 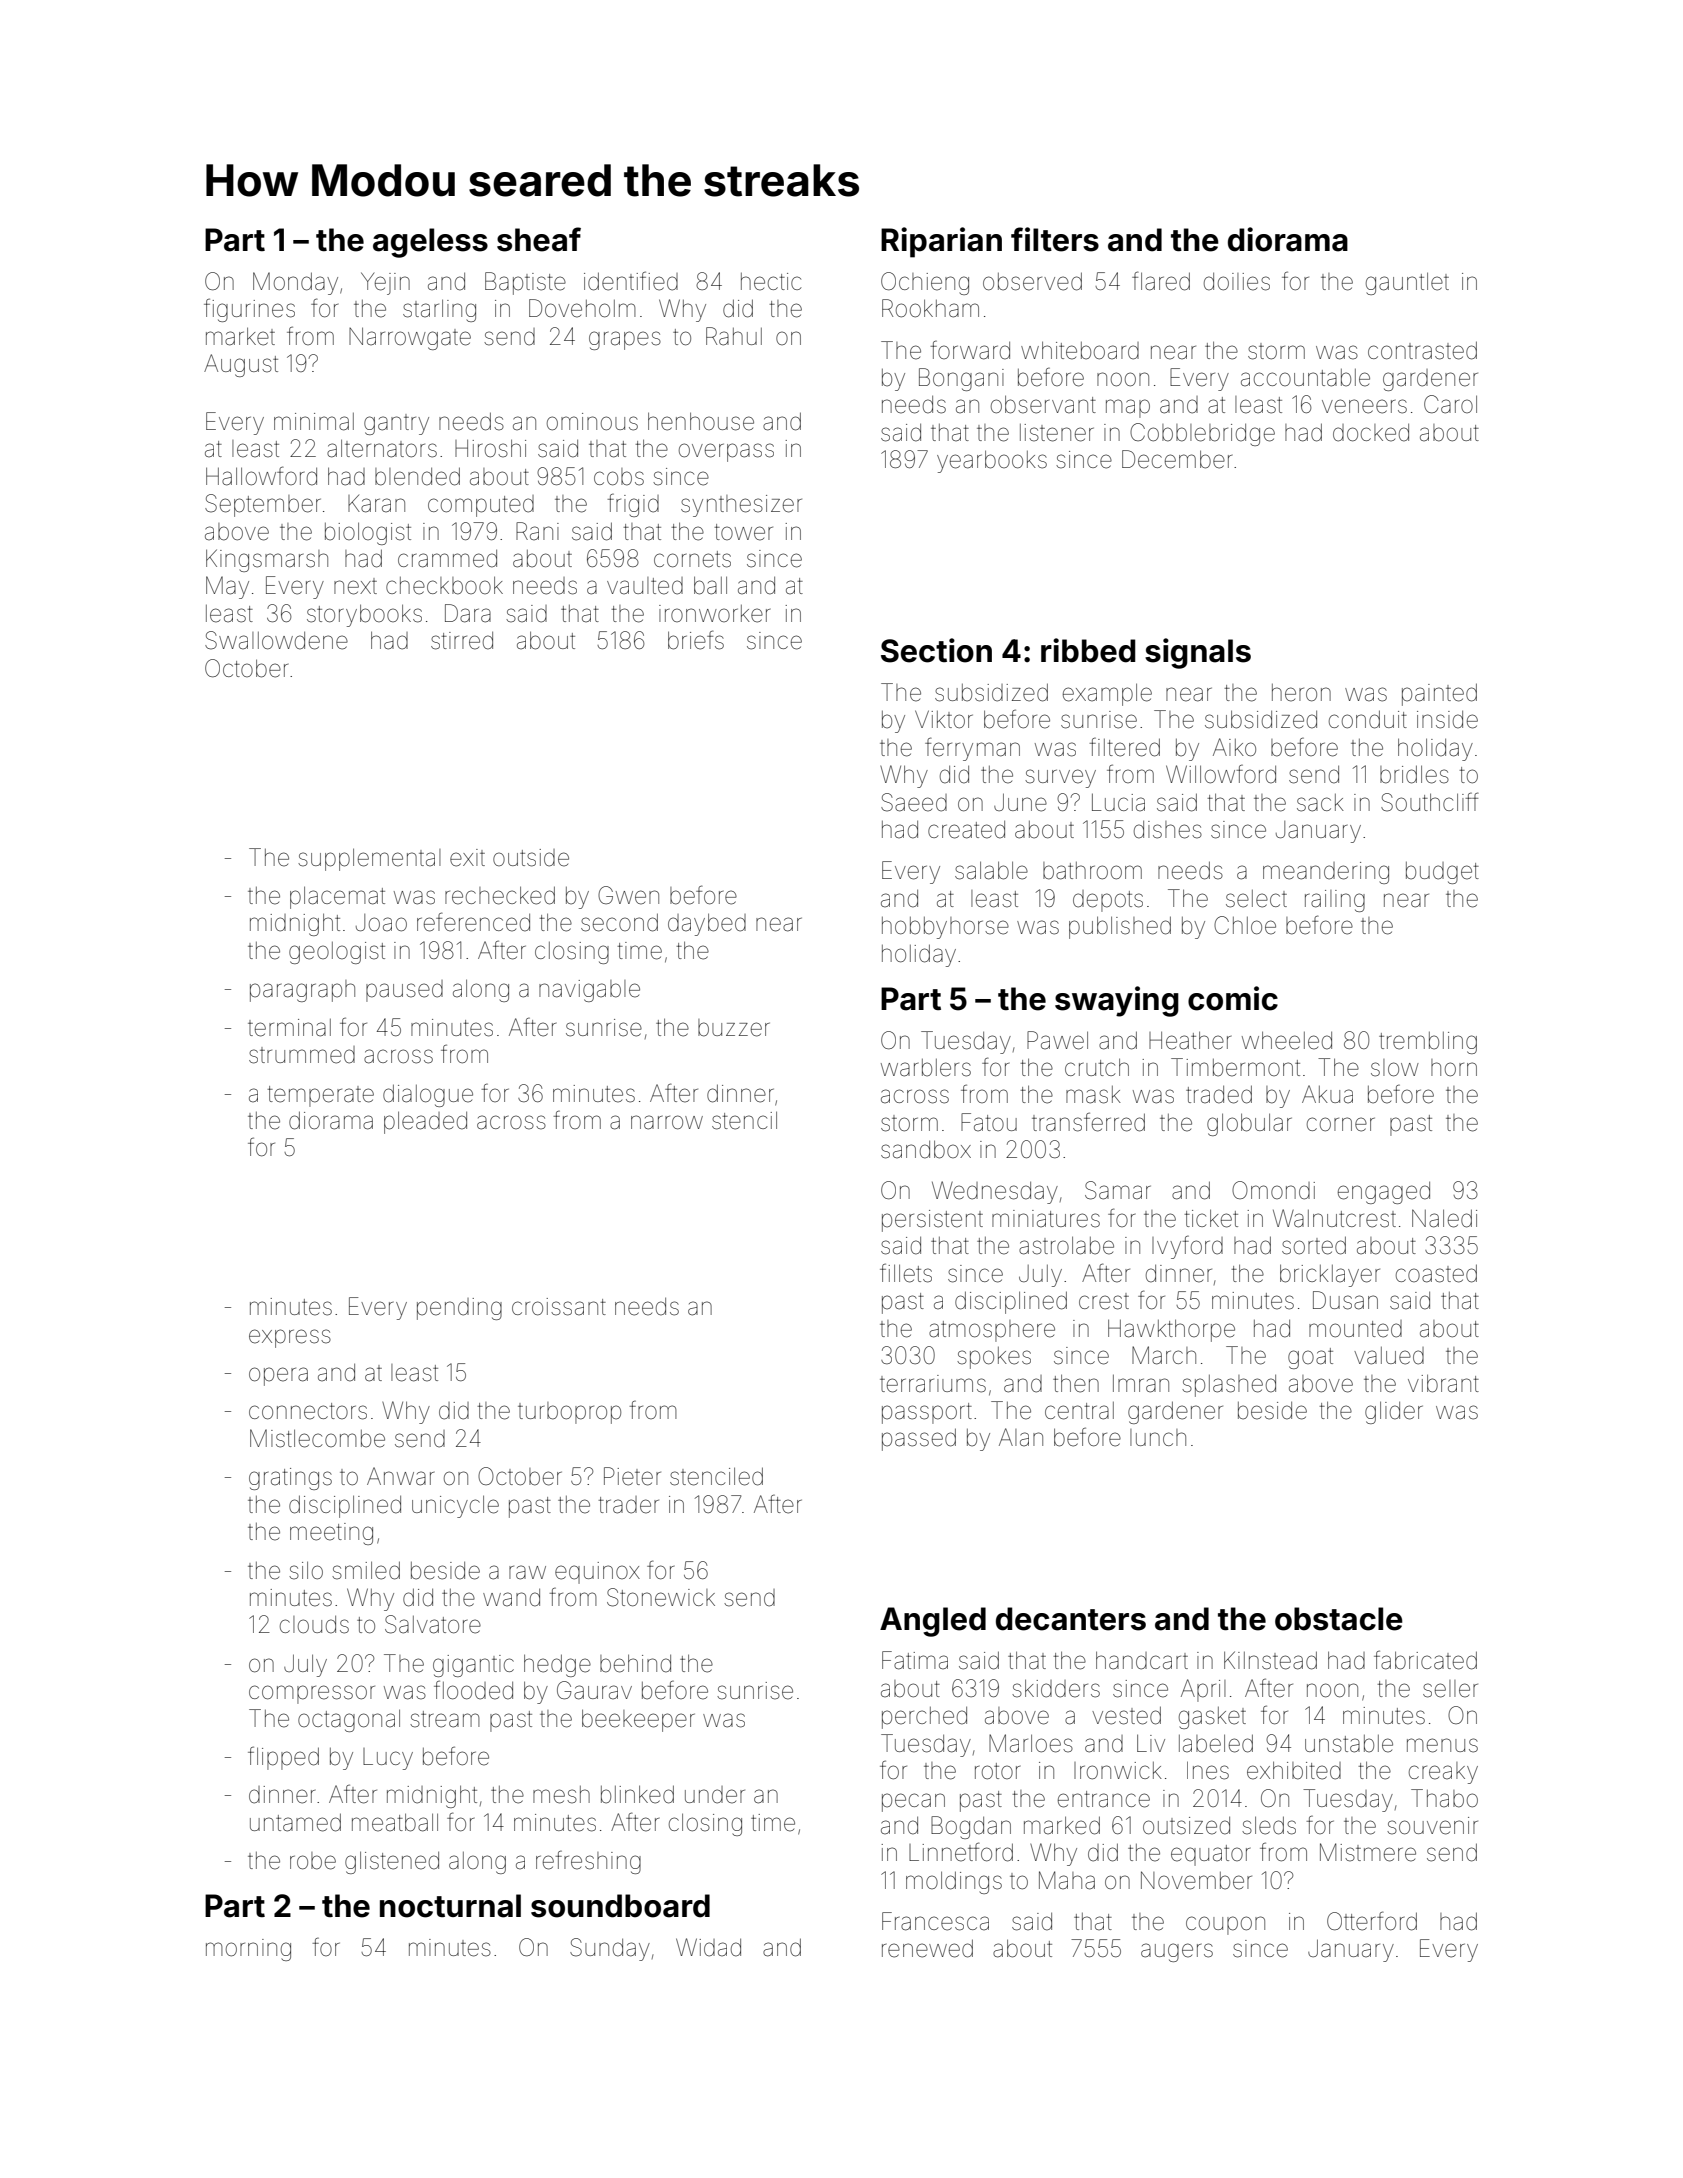 What do you see at coordinates (248, 1950) in the screenshot?
I see `morning` at bounding box center [248, 1950].
